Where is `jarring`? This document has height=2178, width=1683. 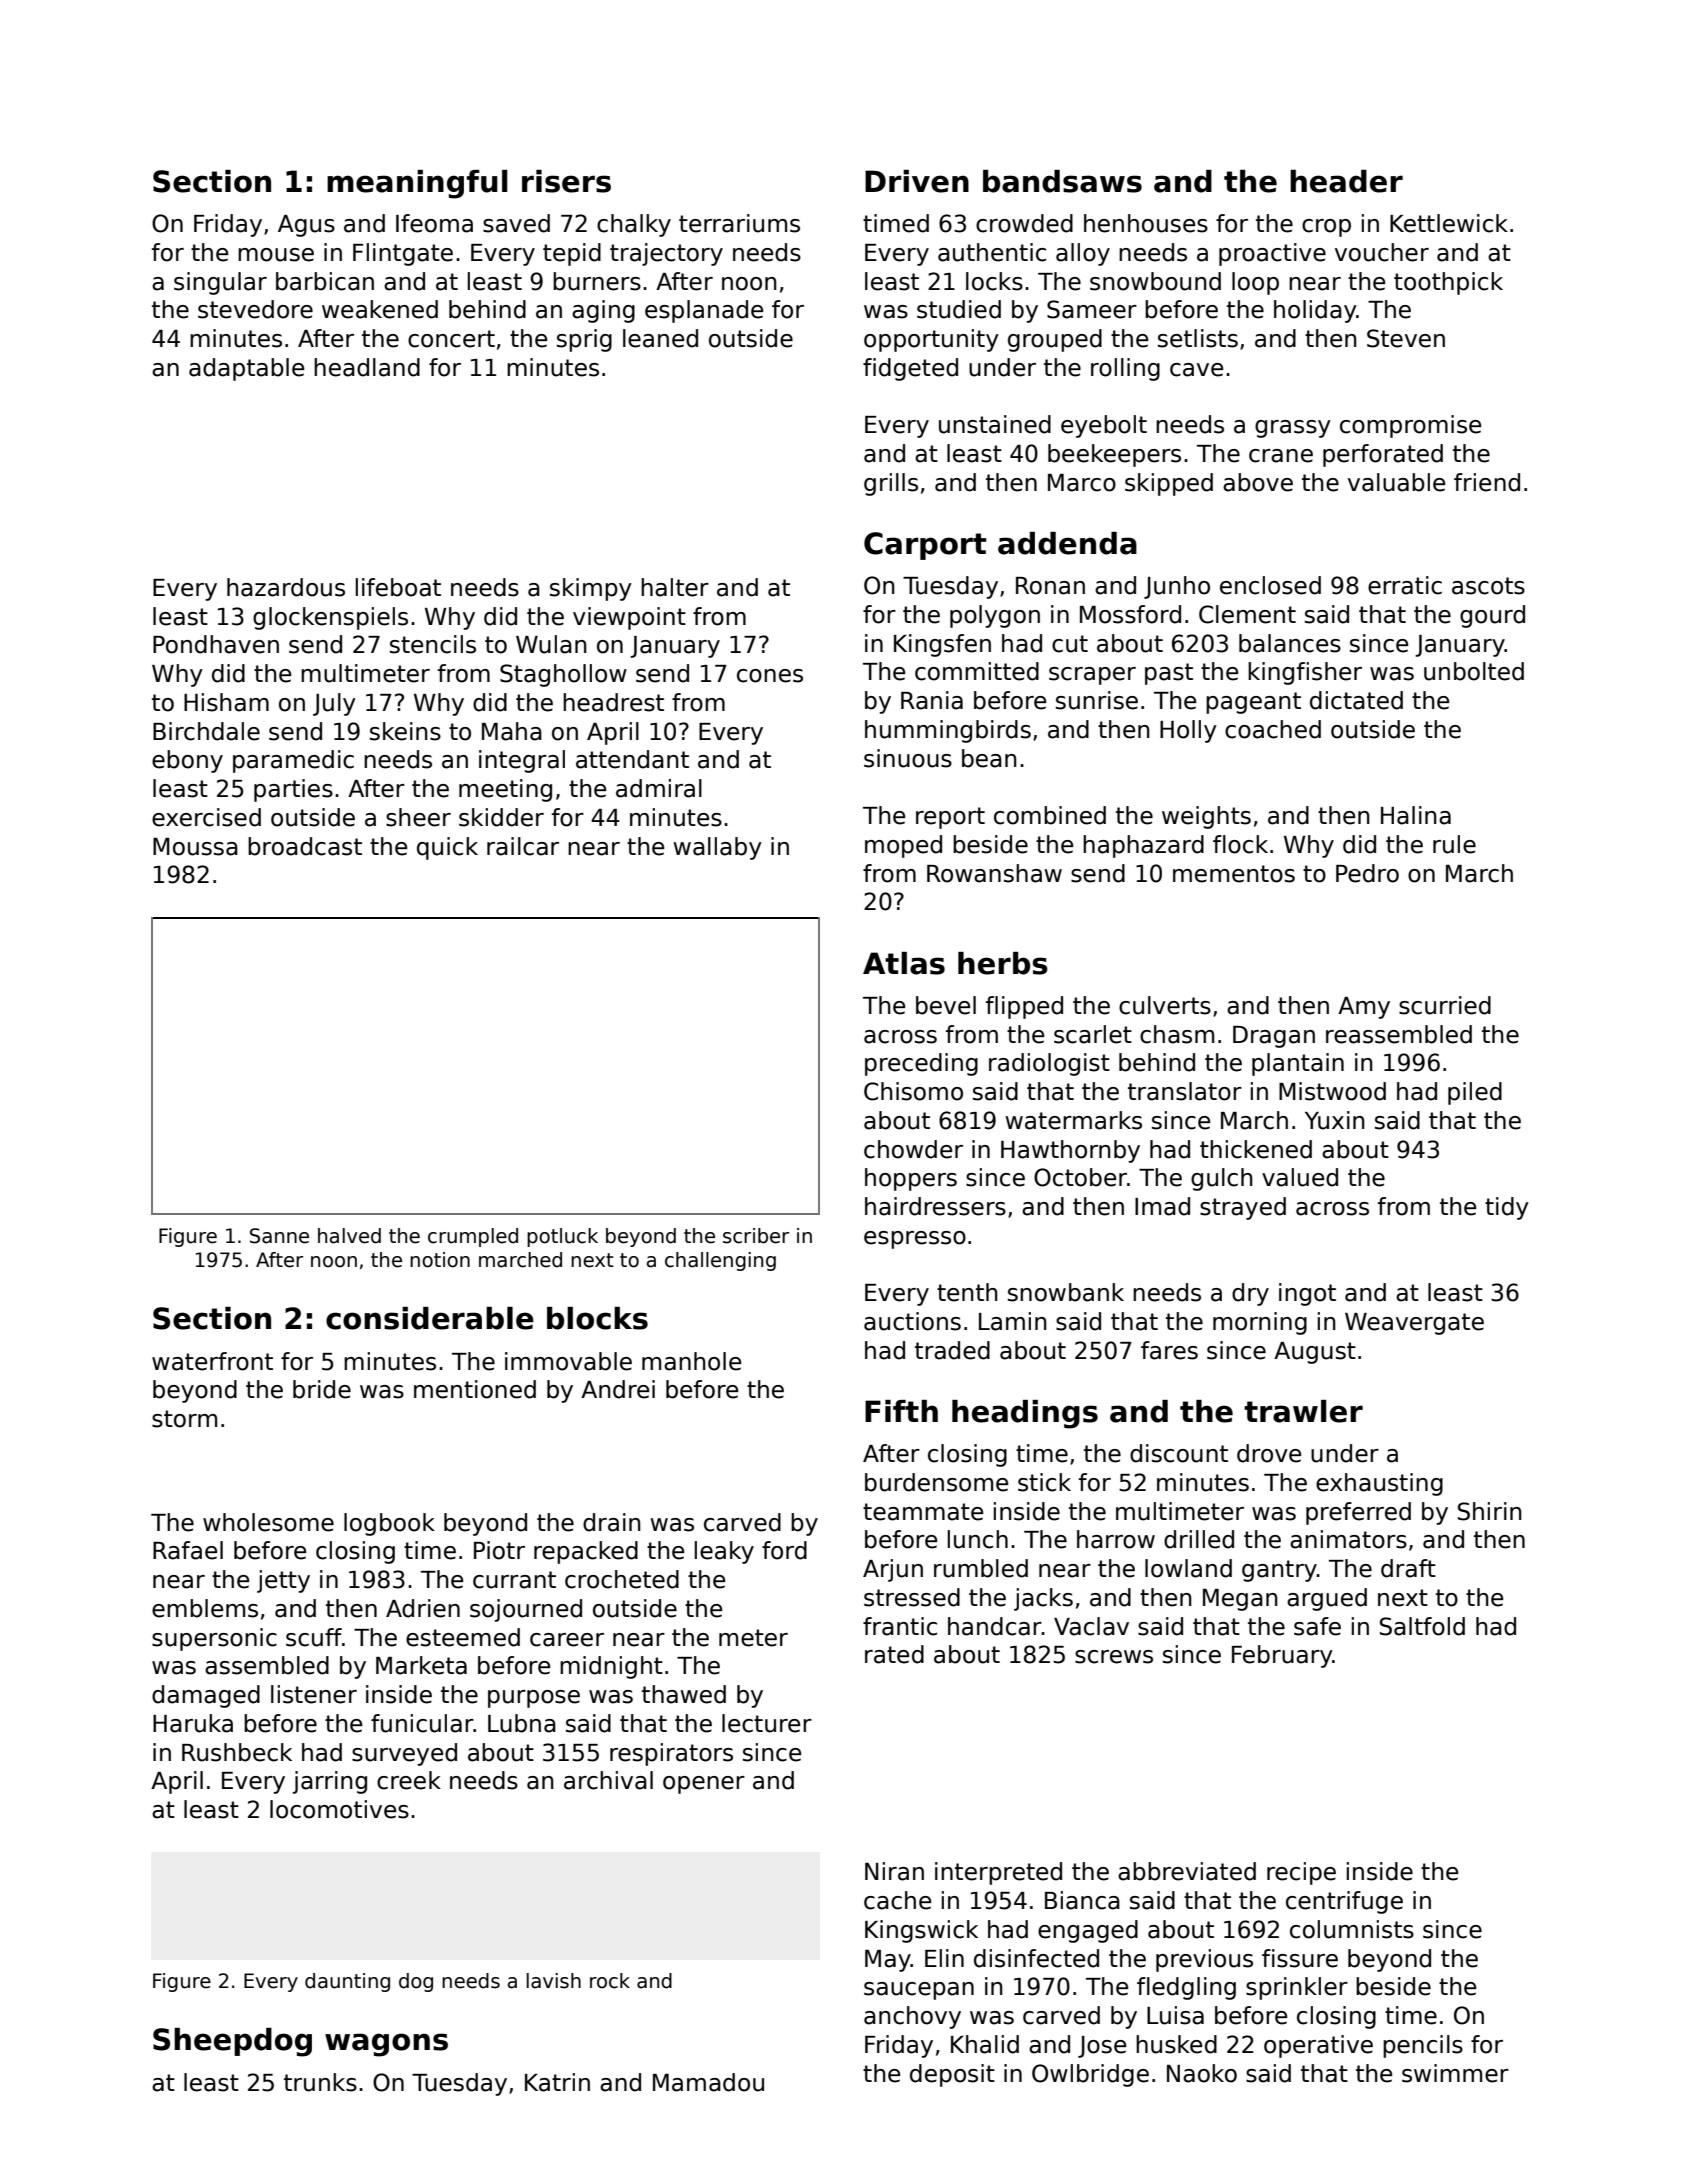
jarring is located at coordinates (330, 1782).
